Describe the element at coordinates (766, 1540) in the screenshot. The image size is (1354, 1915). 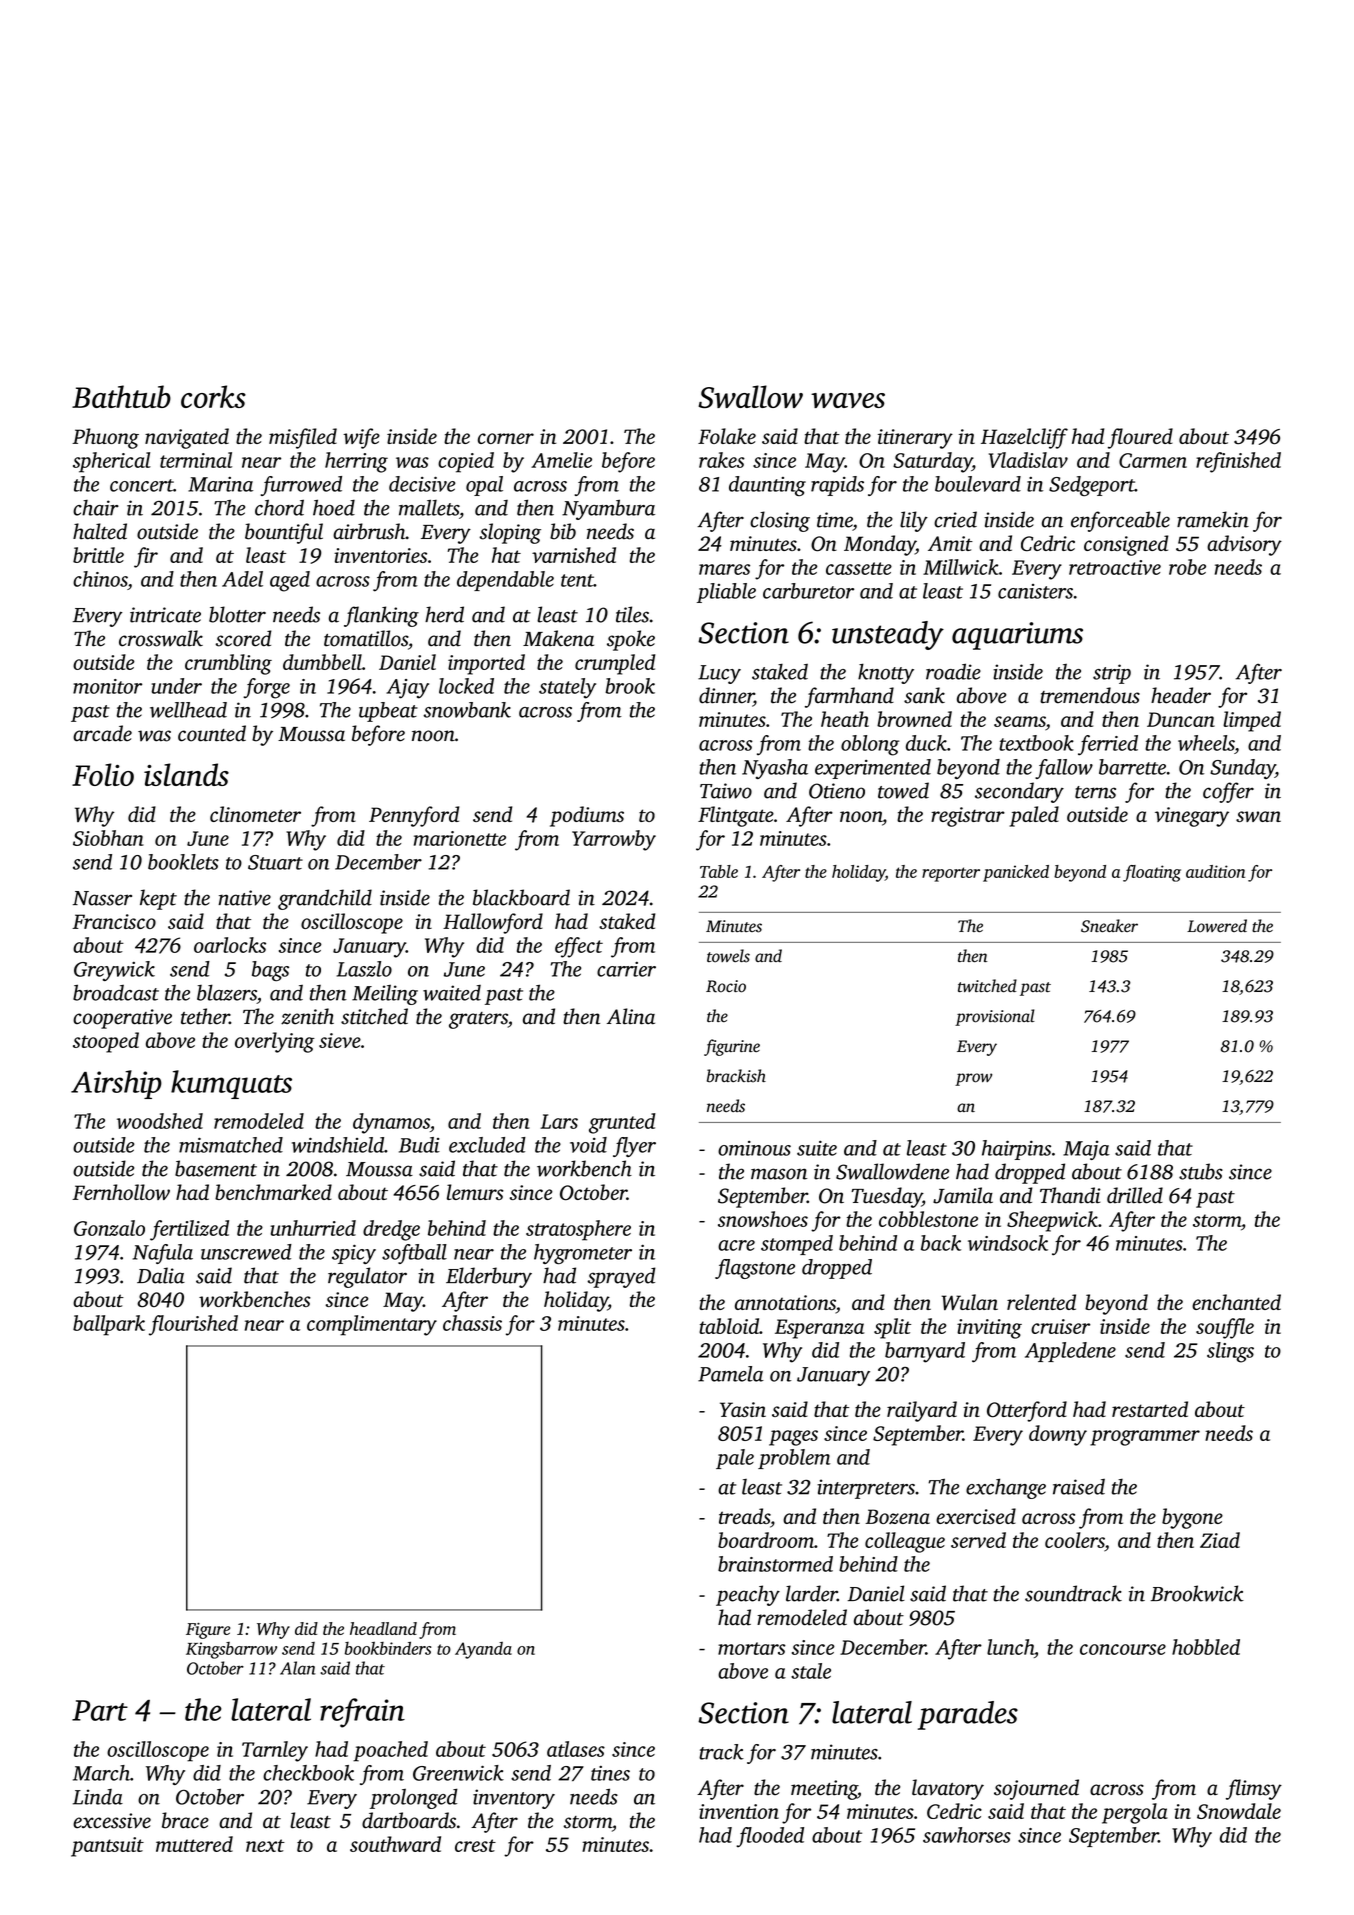
I see `boardroom` at that location.
